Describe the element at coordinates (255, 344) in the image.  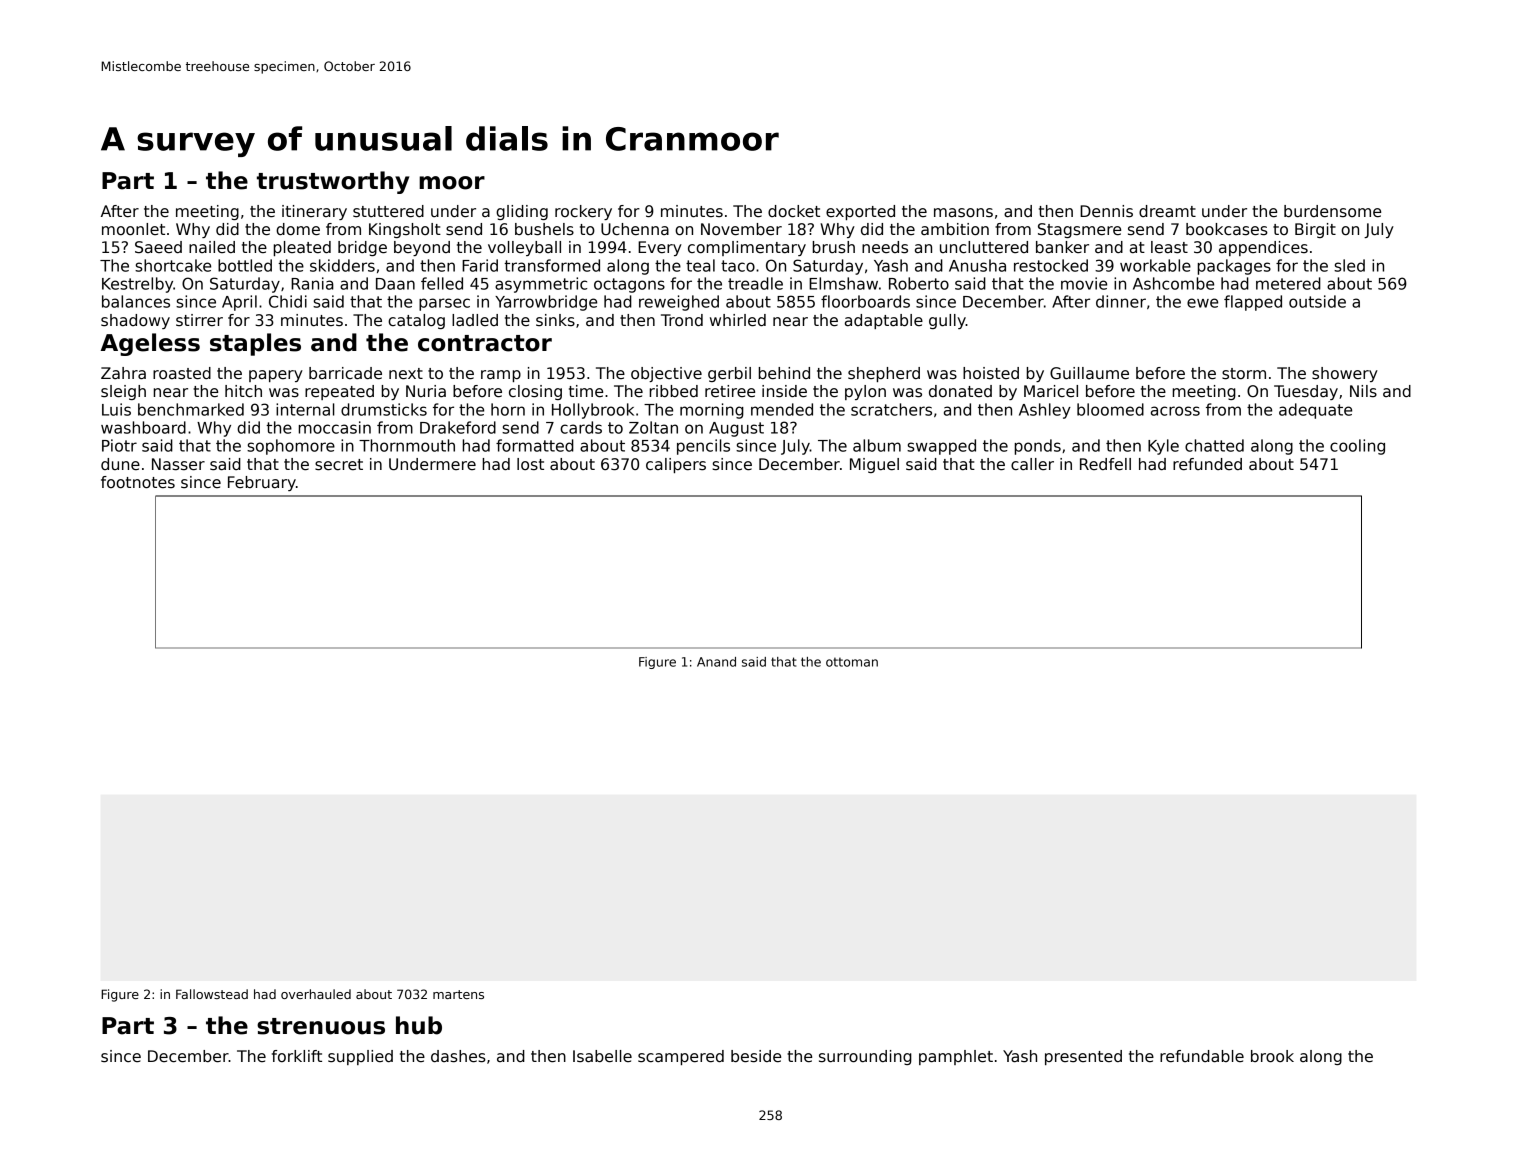
I see `staples` at that location.
